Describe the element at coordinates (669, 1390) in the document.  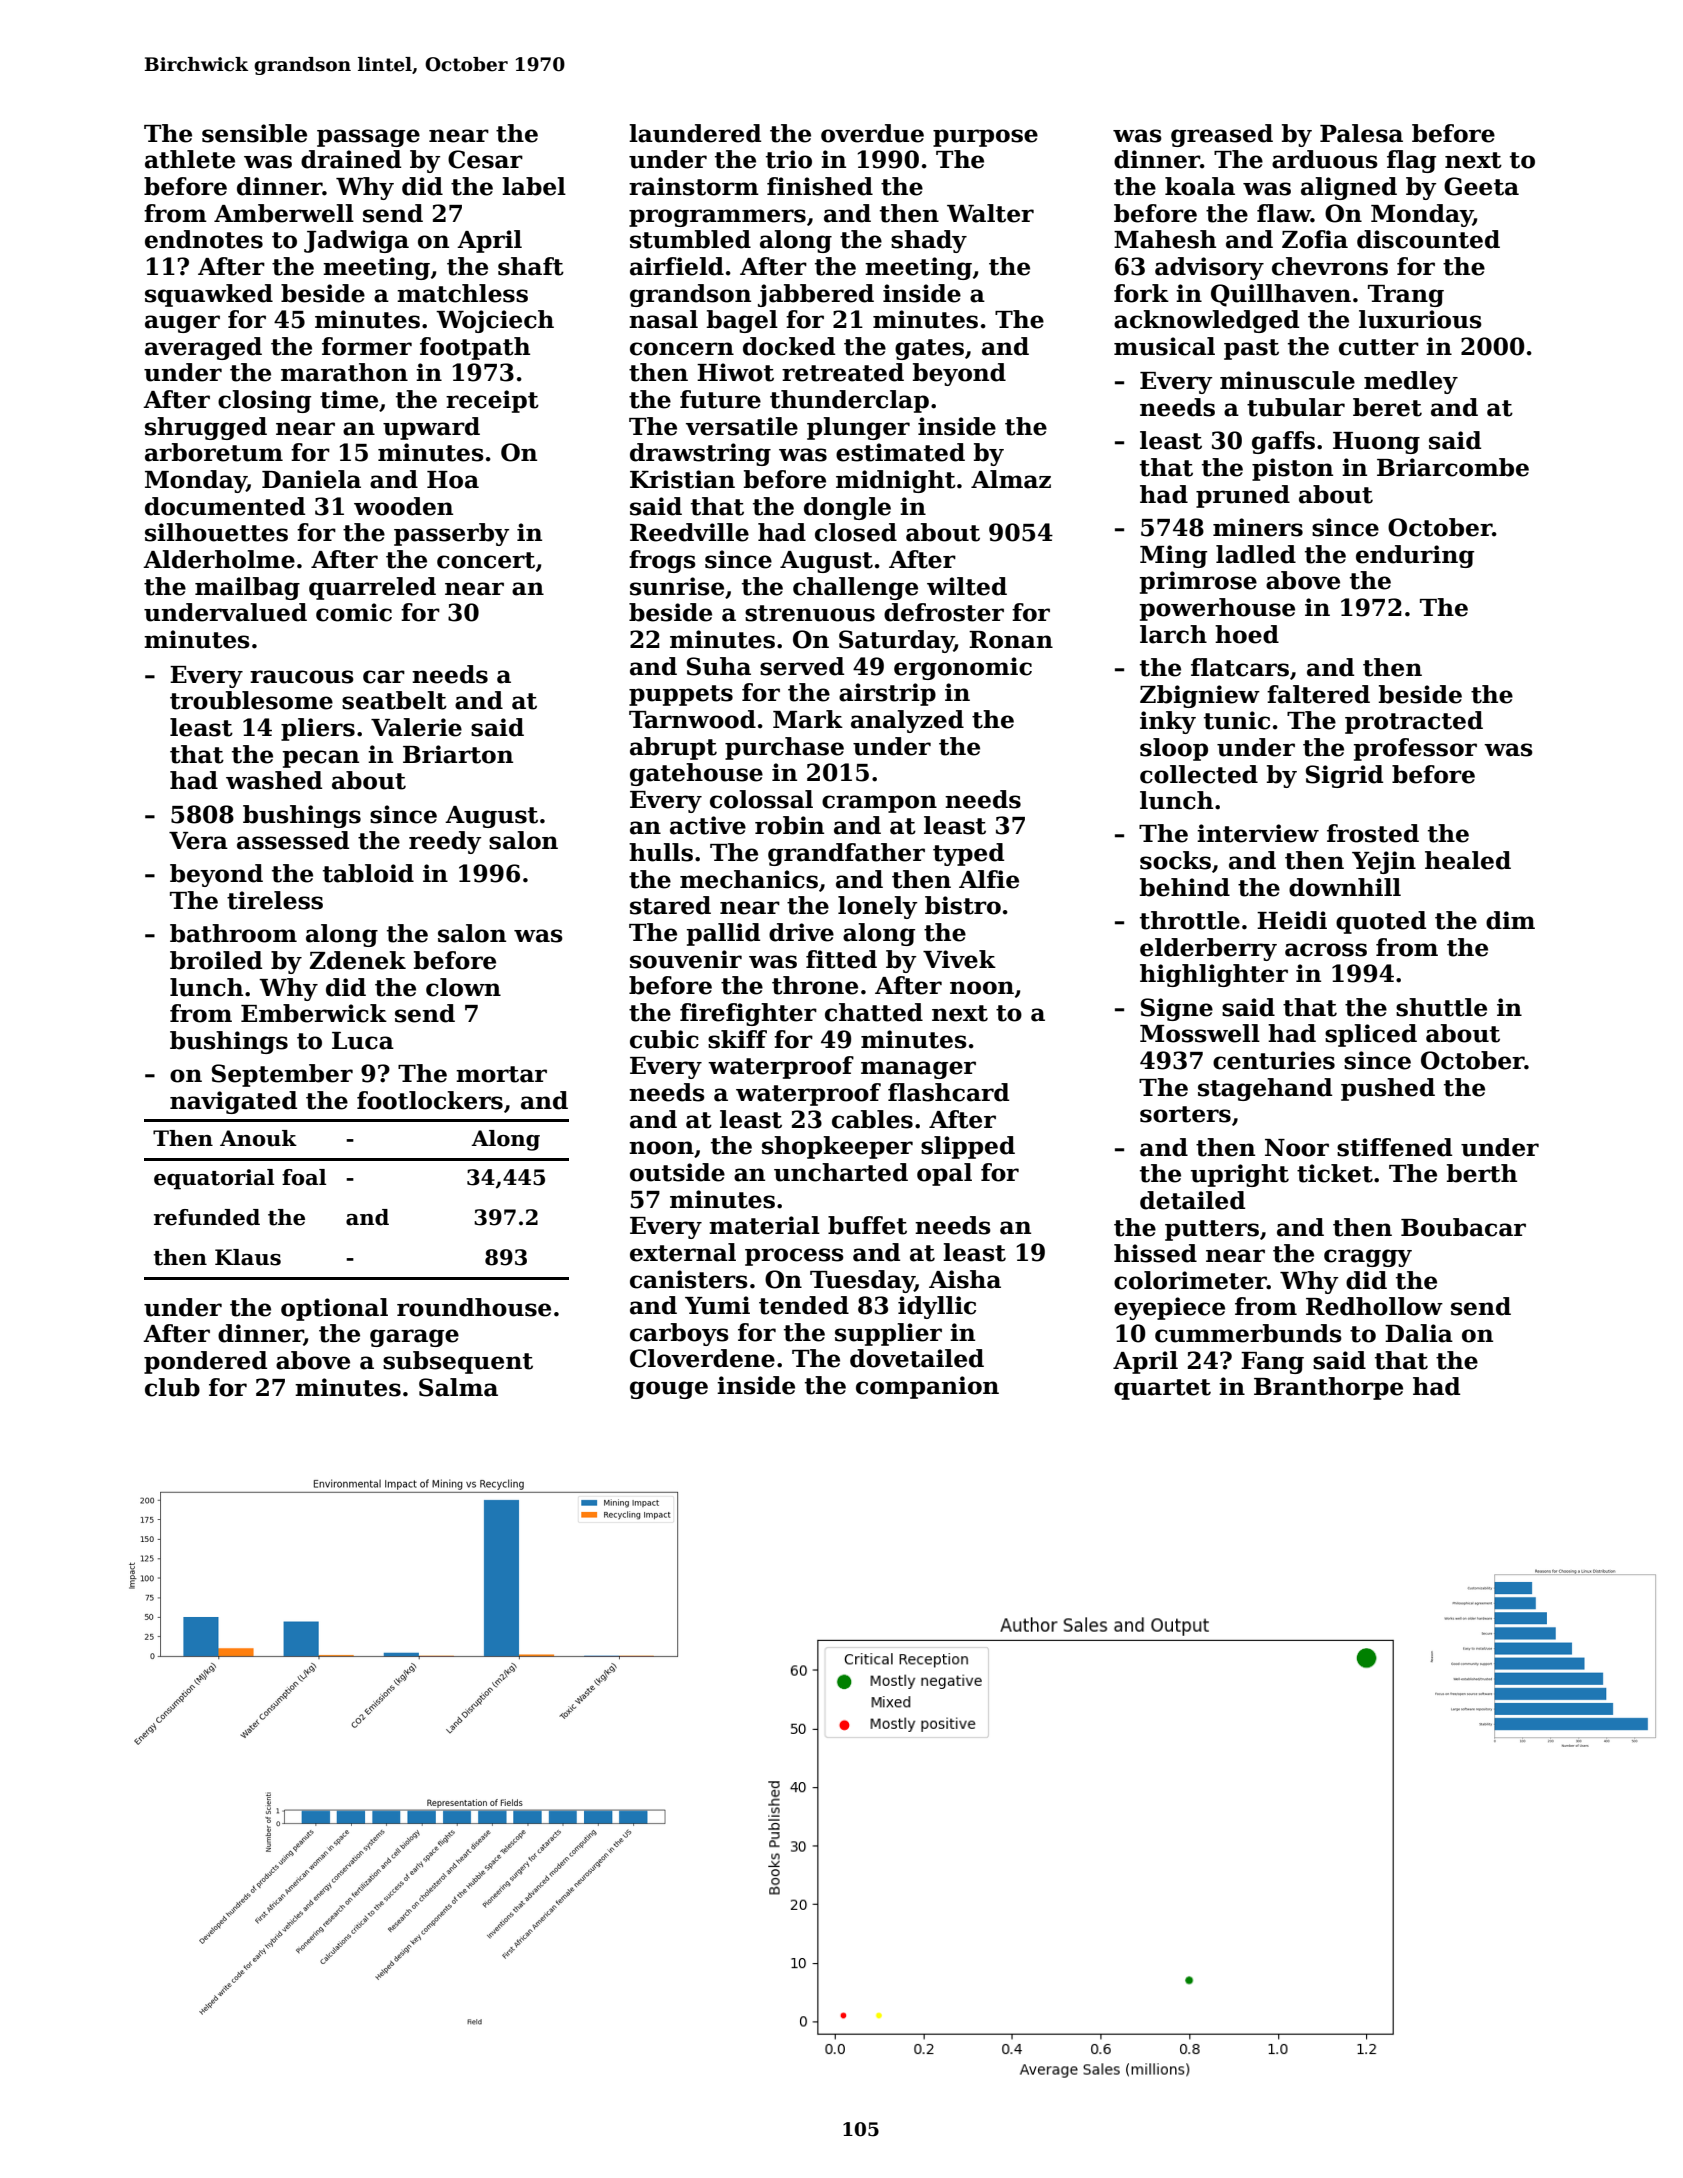
I see `gouge` at that location.
